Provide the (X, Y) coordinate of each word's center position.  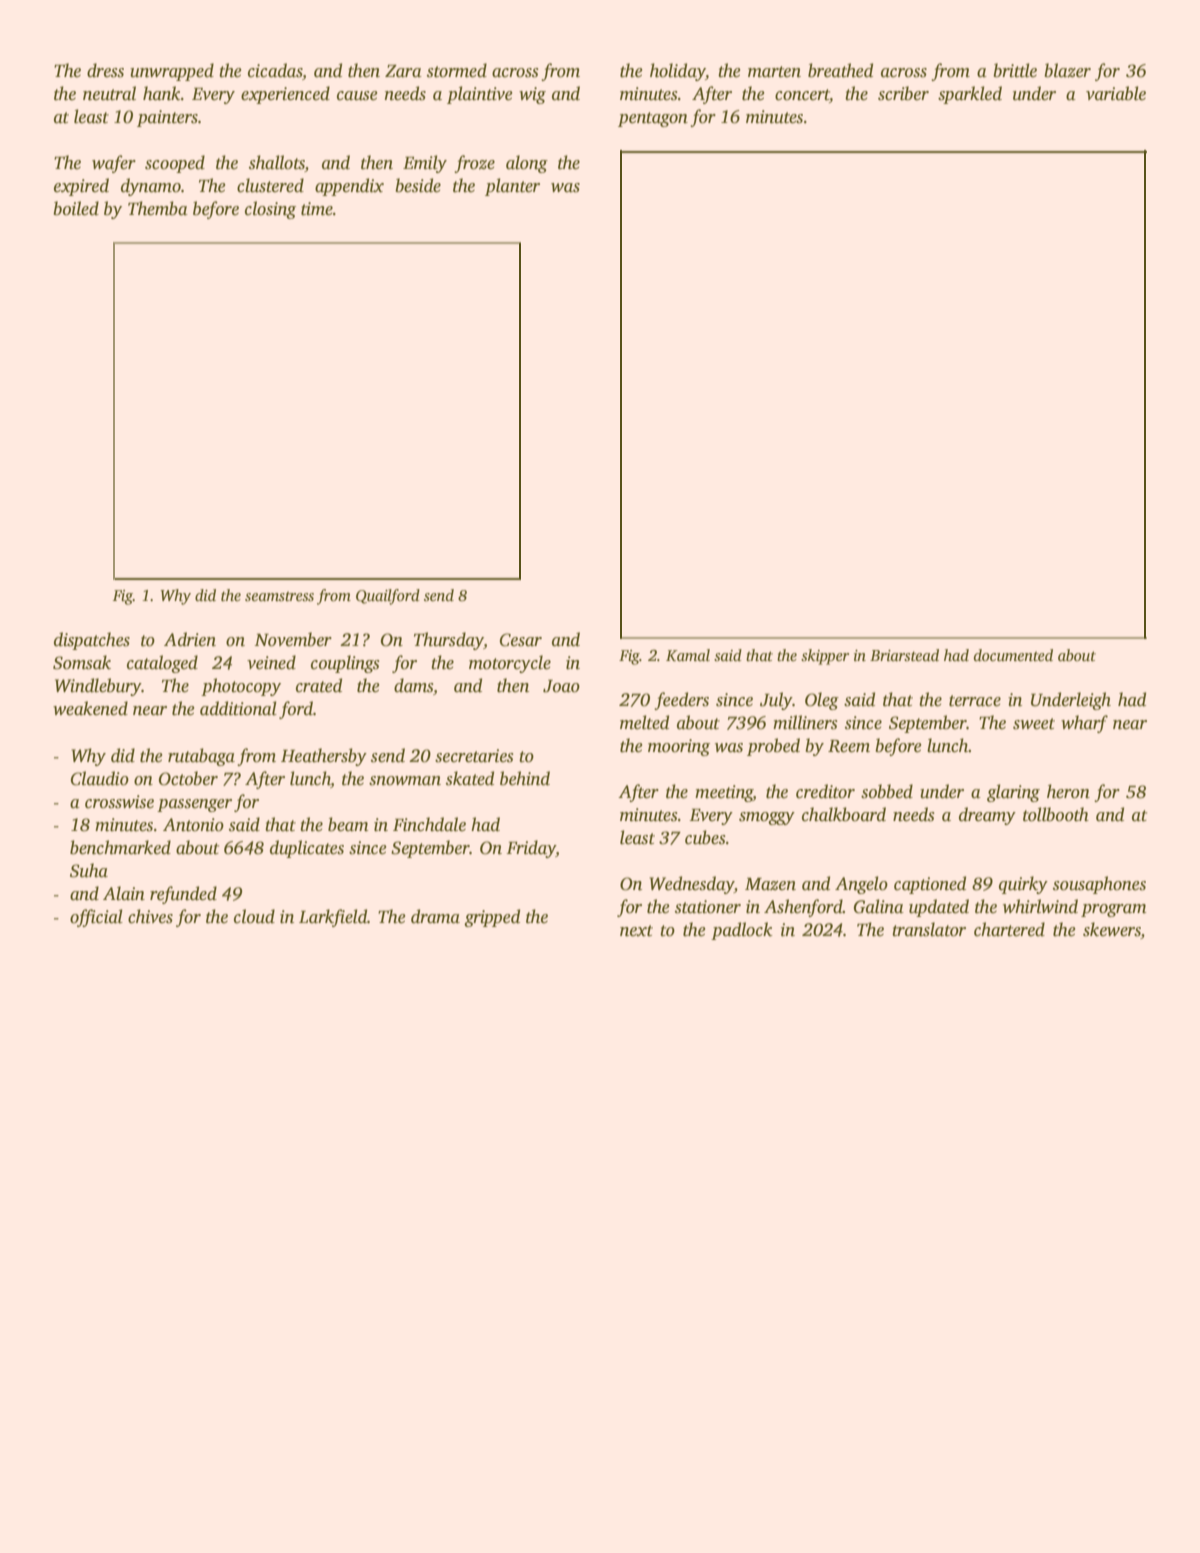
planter (512, 187)
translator (929, 929)
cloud (254, 916)
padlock (742, 931)
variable (1116, 93)
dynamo (151, 187)
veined (271, 662)
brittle (1015, 70)
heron (1068, 791)
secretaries (474, 756)
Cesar (521, 640)
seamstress (279, 596)
